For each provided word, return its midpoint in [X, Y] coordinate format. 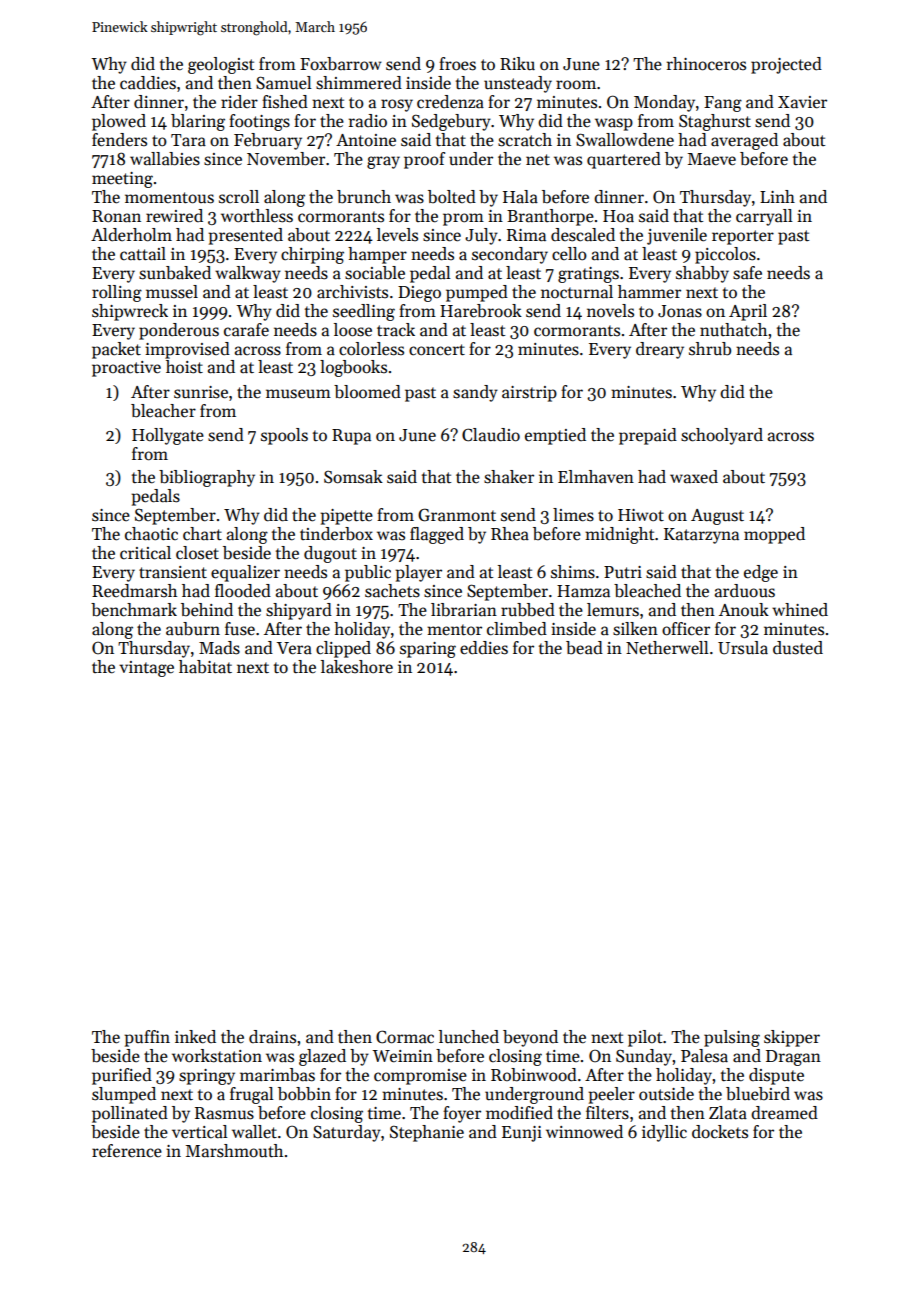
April [748, 312]
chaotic [151, 534]
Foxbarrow [341, 64]
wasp [614, 124]
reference [127, 1151]
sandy [475, 393]
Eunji [522, 1134]
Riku [517, 64]
